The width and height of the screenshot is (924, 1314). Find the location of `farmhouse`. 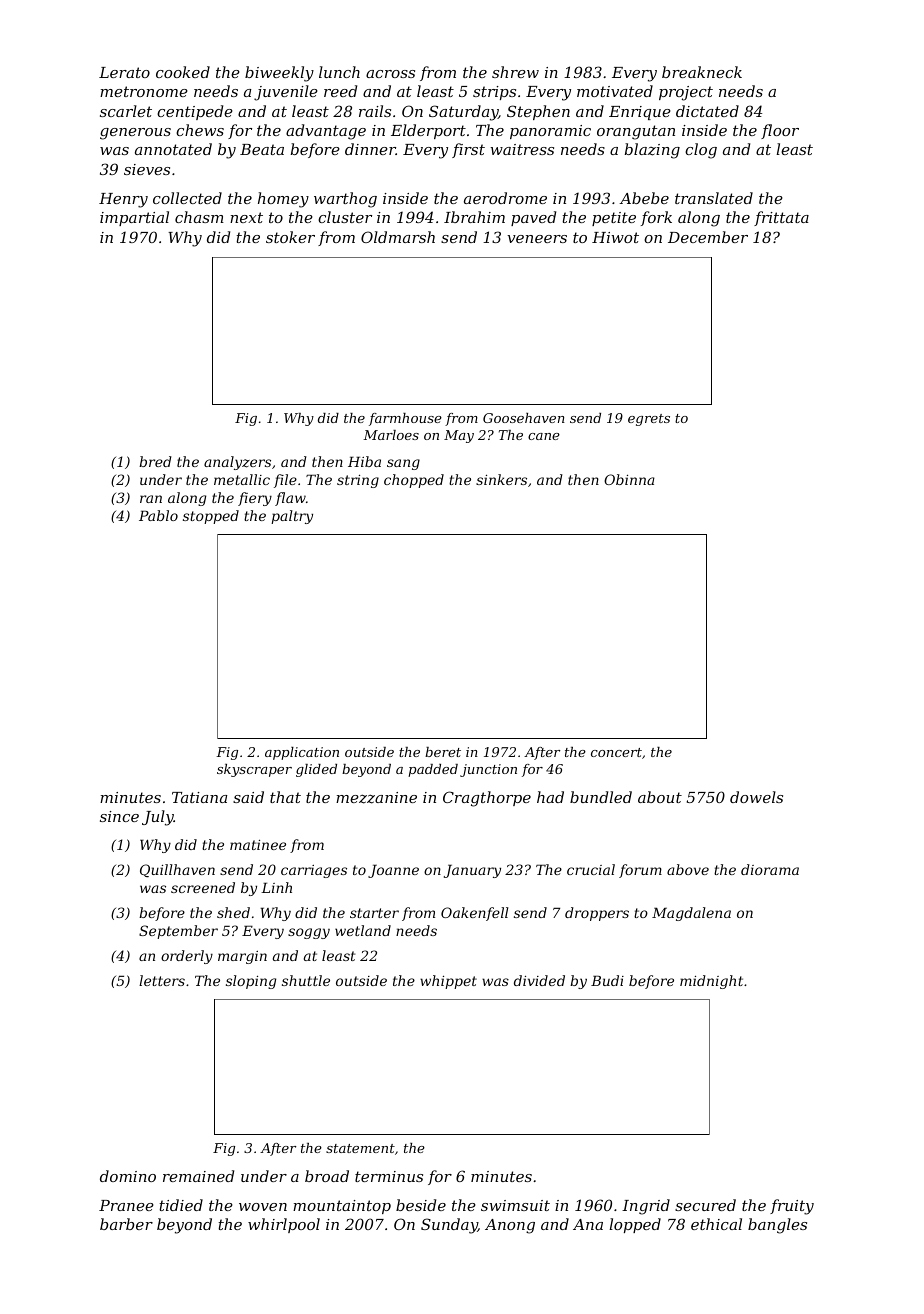

farmhouse is located at coordinates (405, 419).
